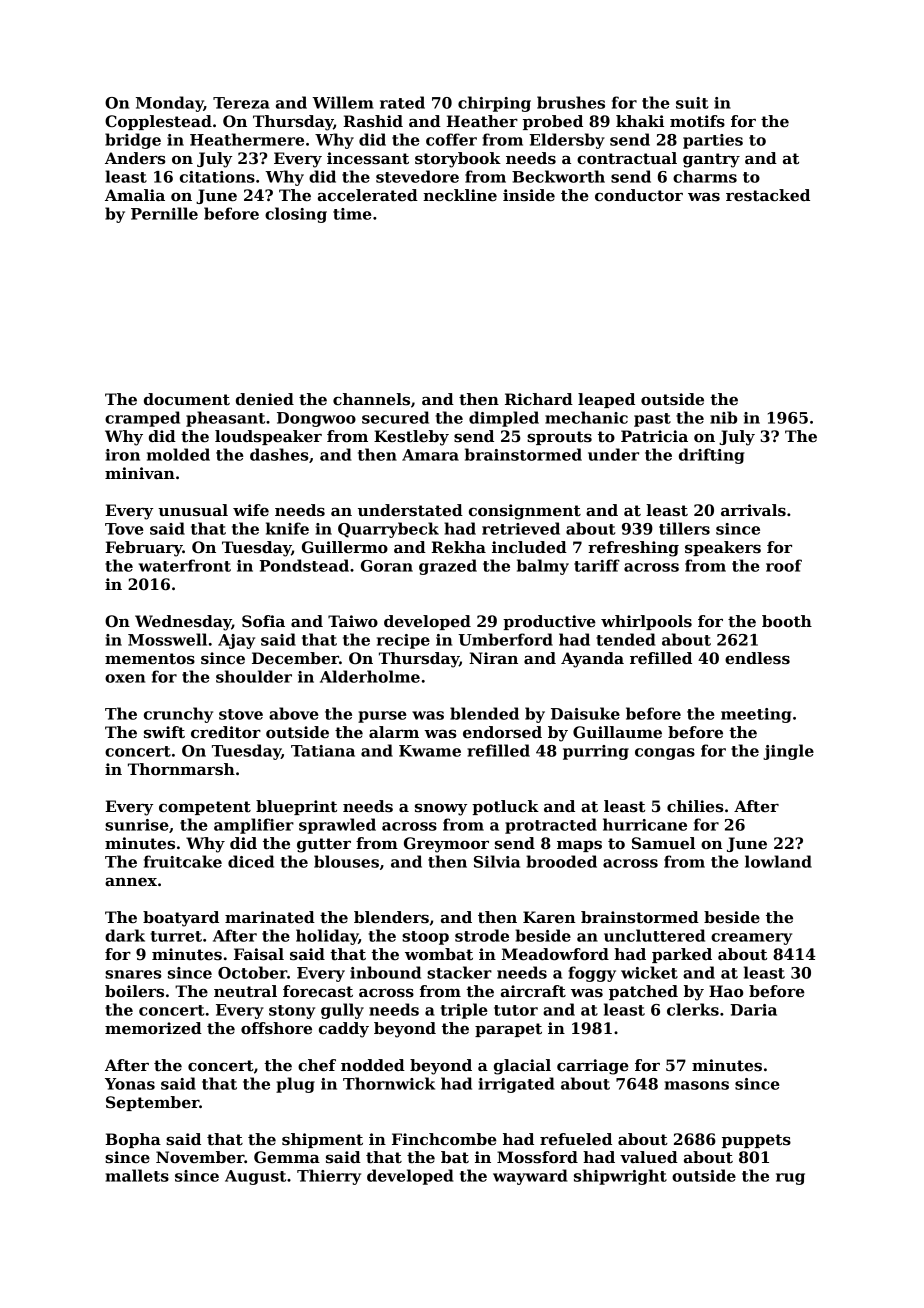  I want to click on protracted, so click(551, 826).
